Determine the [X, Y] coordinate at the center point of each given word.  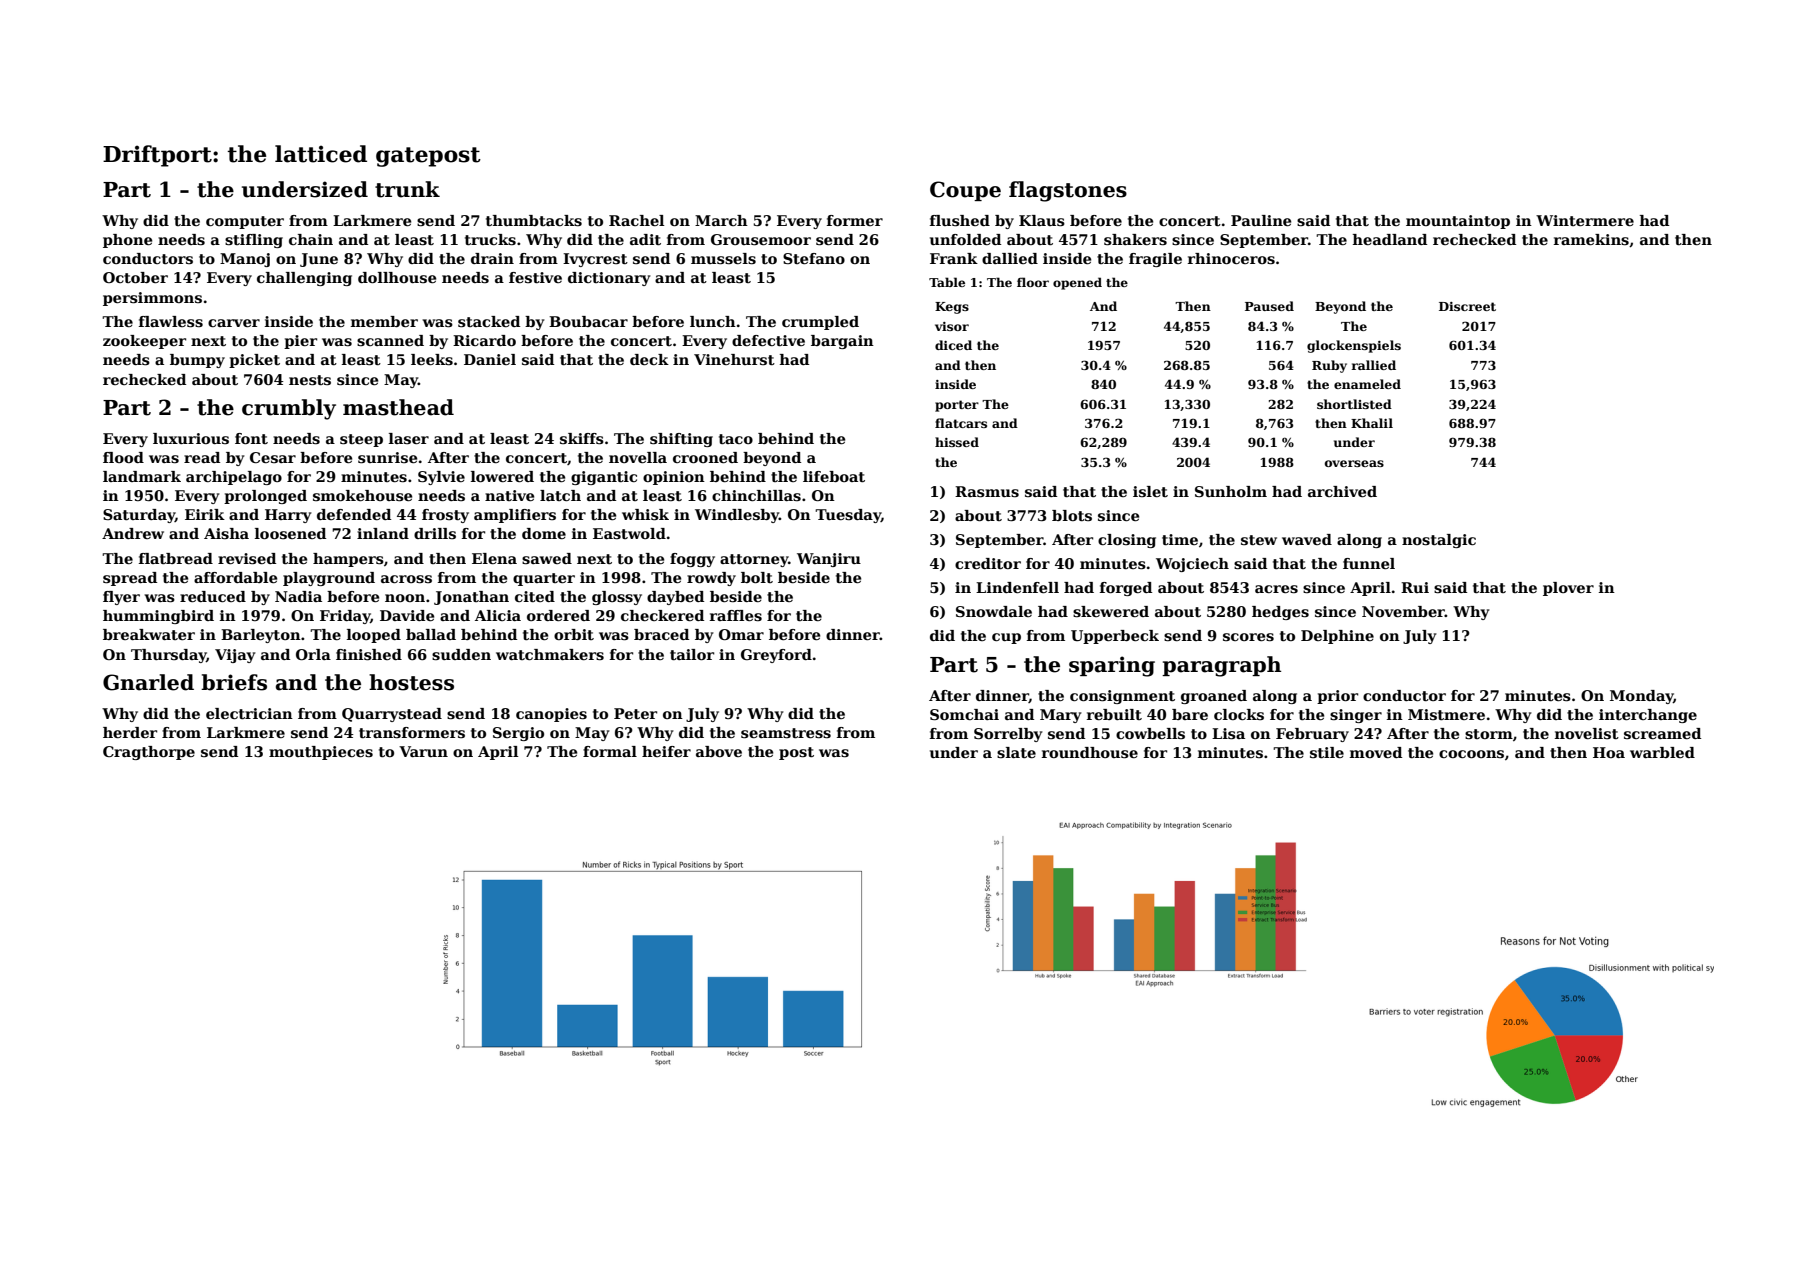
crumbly [289, 409]
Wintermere [1585, 220]
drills [435, 533]
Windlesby [737, 516]
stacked [489, 322]
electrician [249, 713]
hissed [957, 442]
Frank [954, 258]
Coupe [965, 191]
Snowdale [994, 611]
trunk [407, 189]
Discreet [1467, 306]
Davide [407, 615]
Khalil [1372, 423]
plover [1568, 589]
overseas [1354, 463]
